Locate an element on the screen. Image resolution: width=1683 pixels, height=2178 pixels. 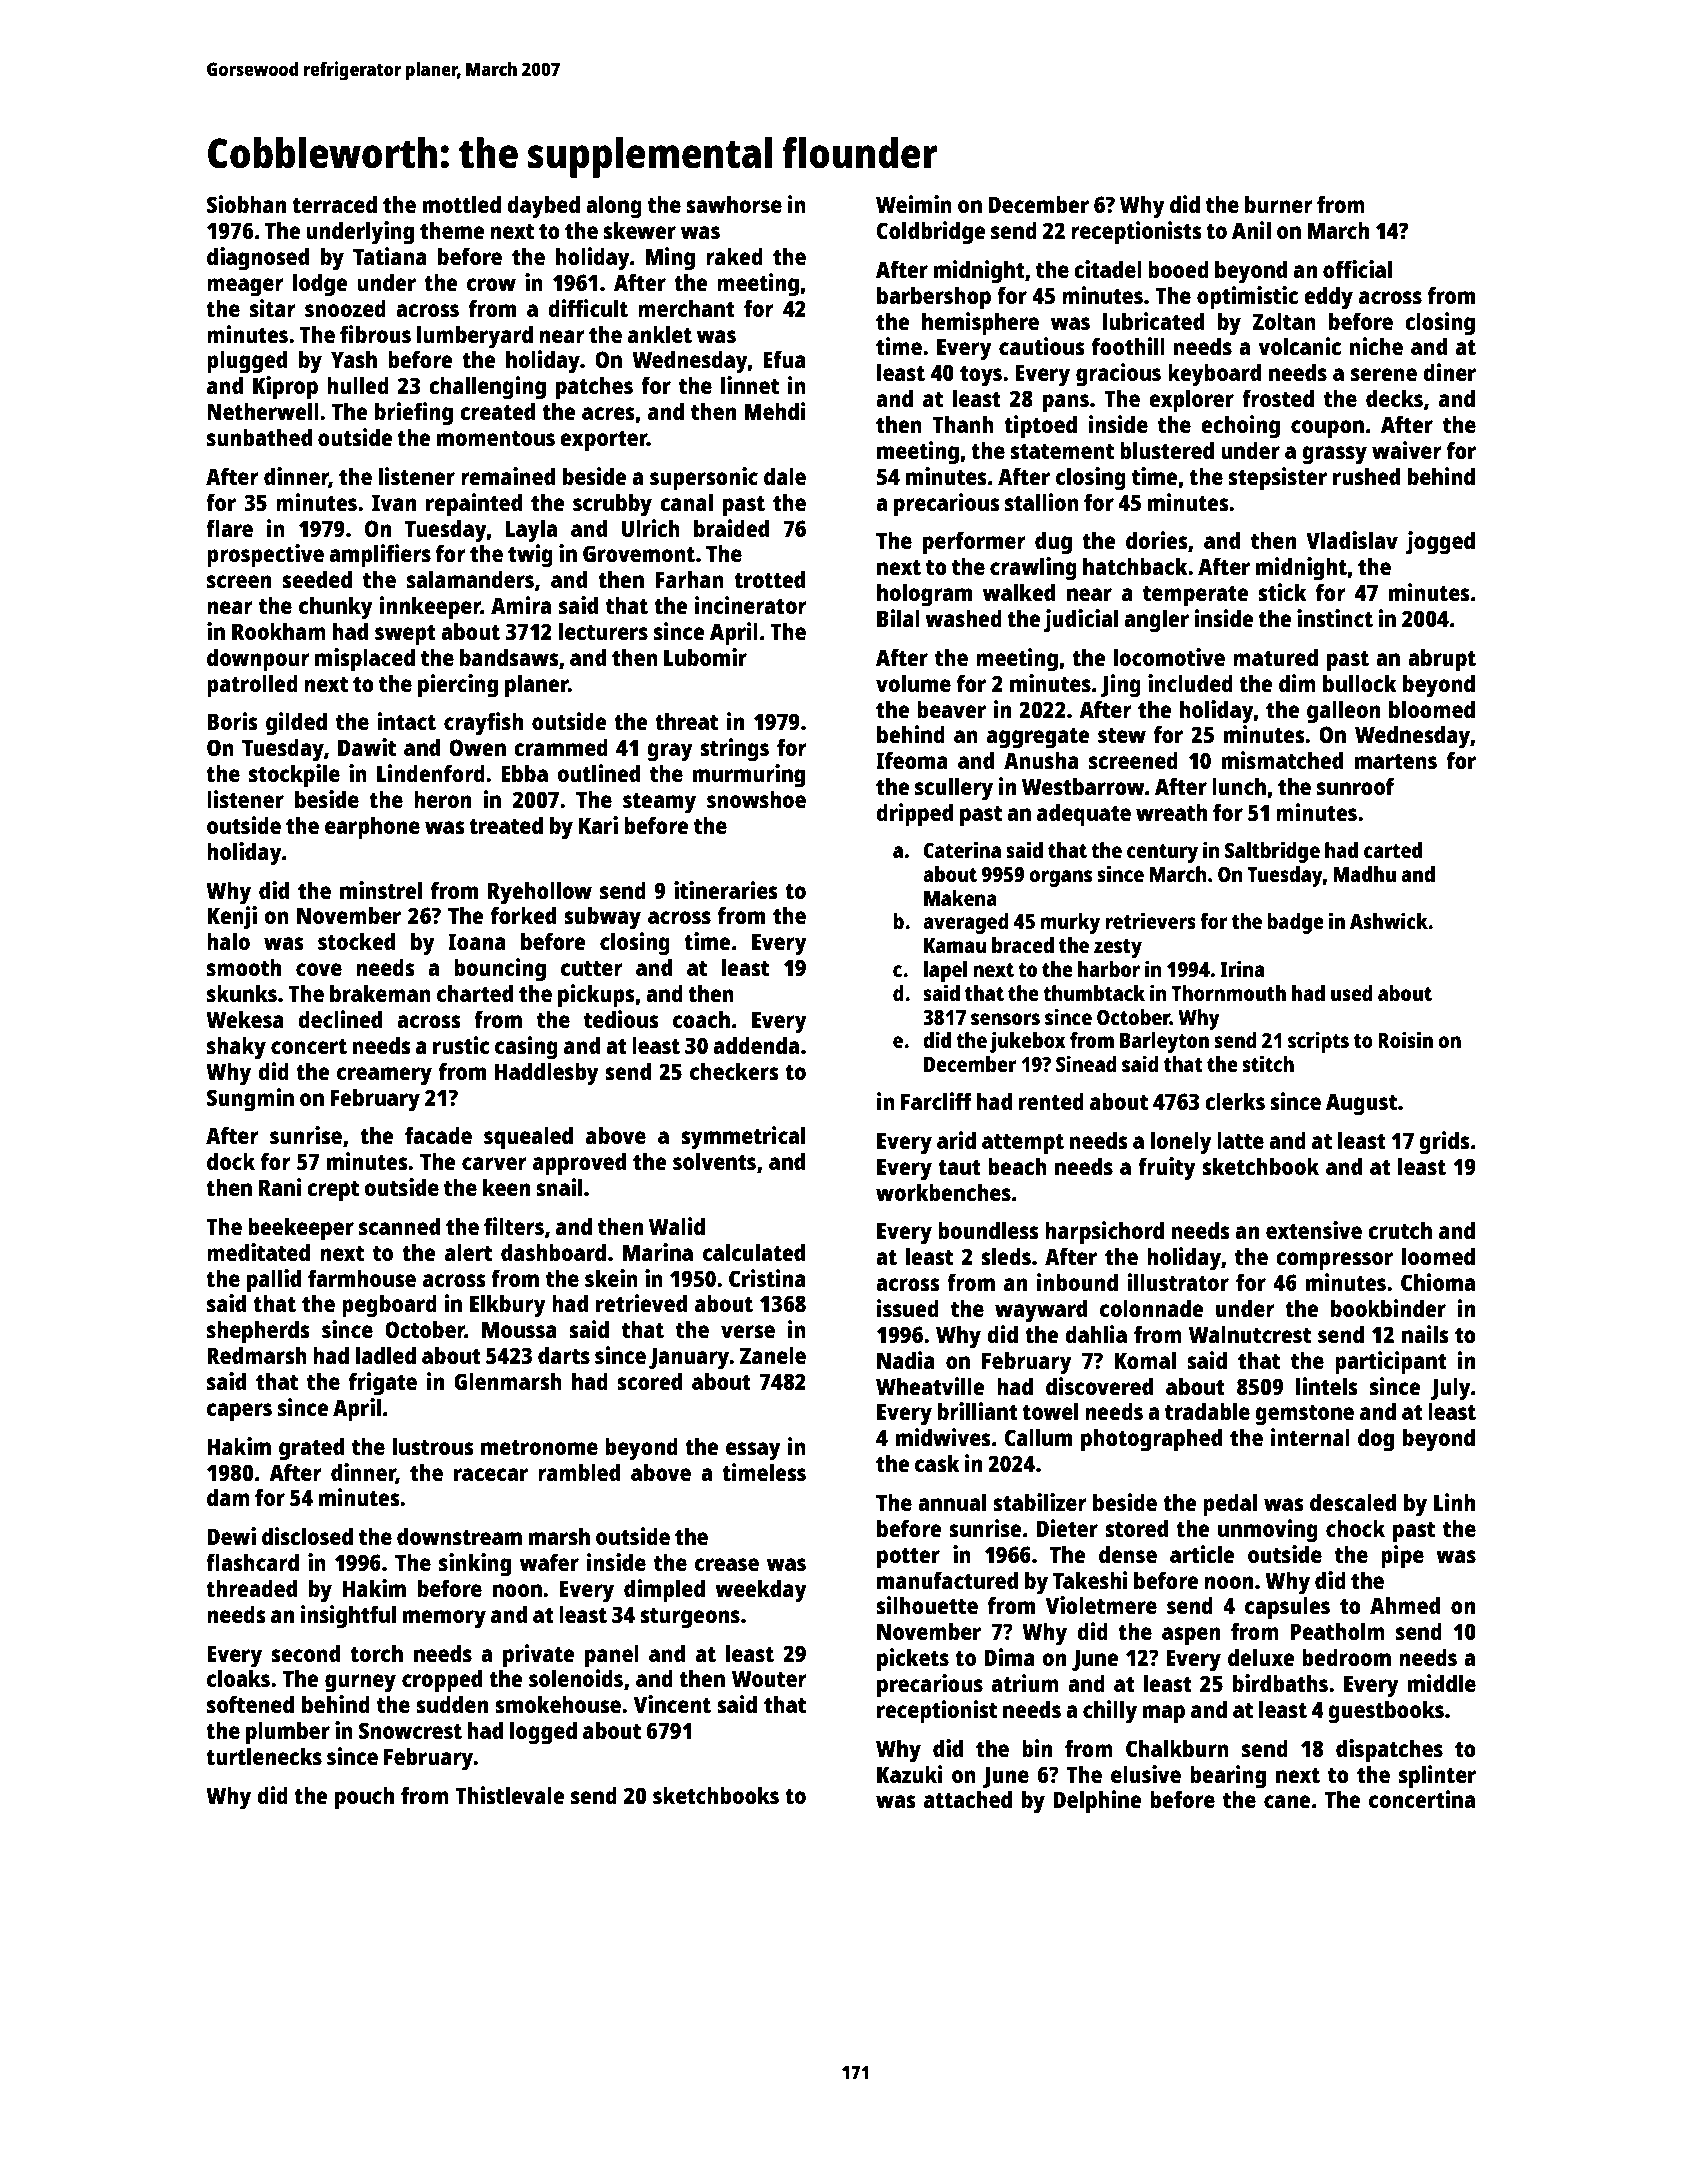
checkers is located at coordinates (734, 1071).
